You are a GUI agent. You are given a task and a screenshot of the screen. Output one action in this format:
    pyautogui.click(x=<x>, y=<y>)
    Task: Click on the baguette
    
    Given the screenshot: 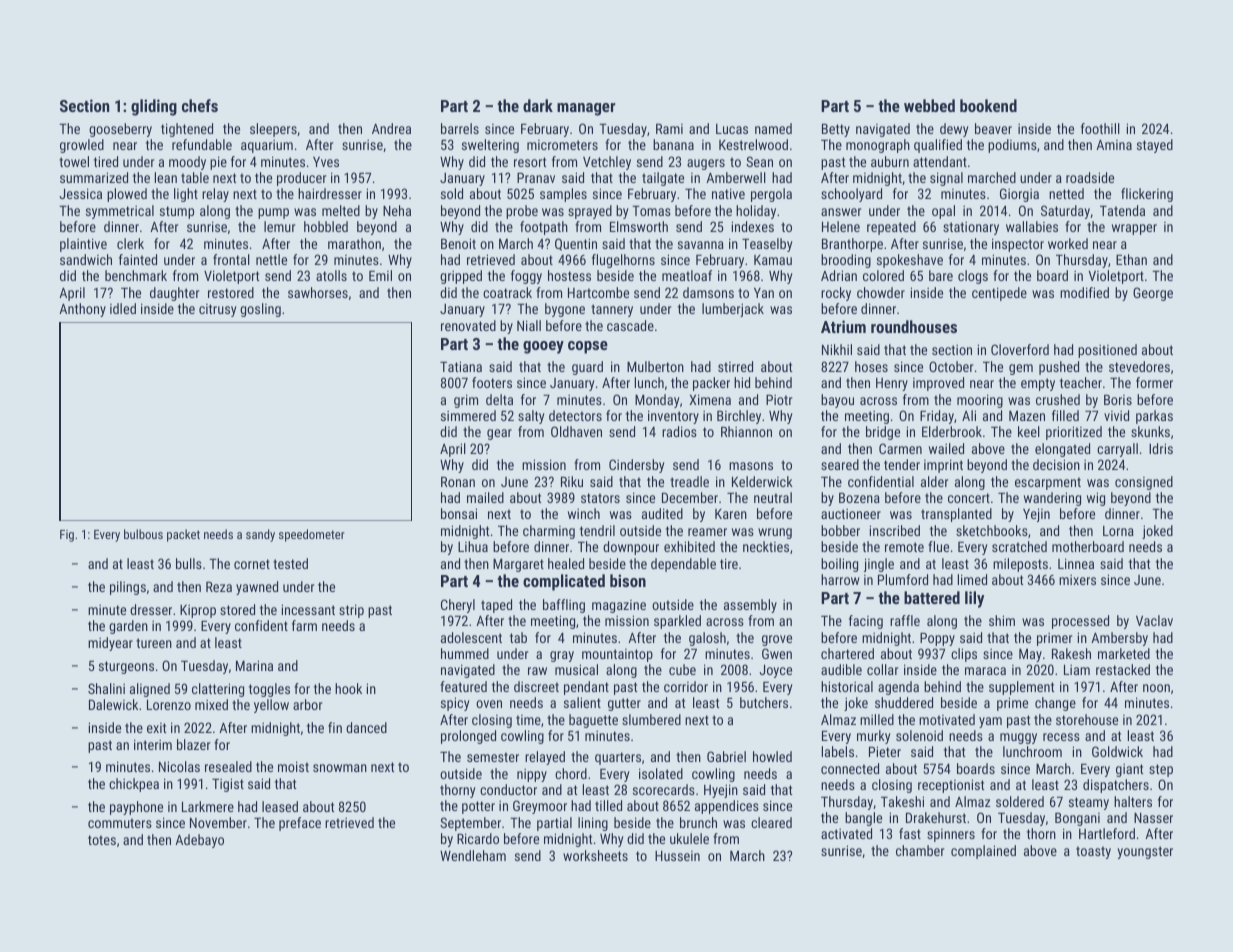 What is the action you would take?
    pyautogui.click(x=593, y=721)
